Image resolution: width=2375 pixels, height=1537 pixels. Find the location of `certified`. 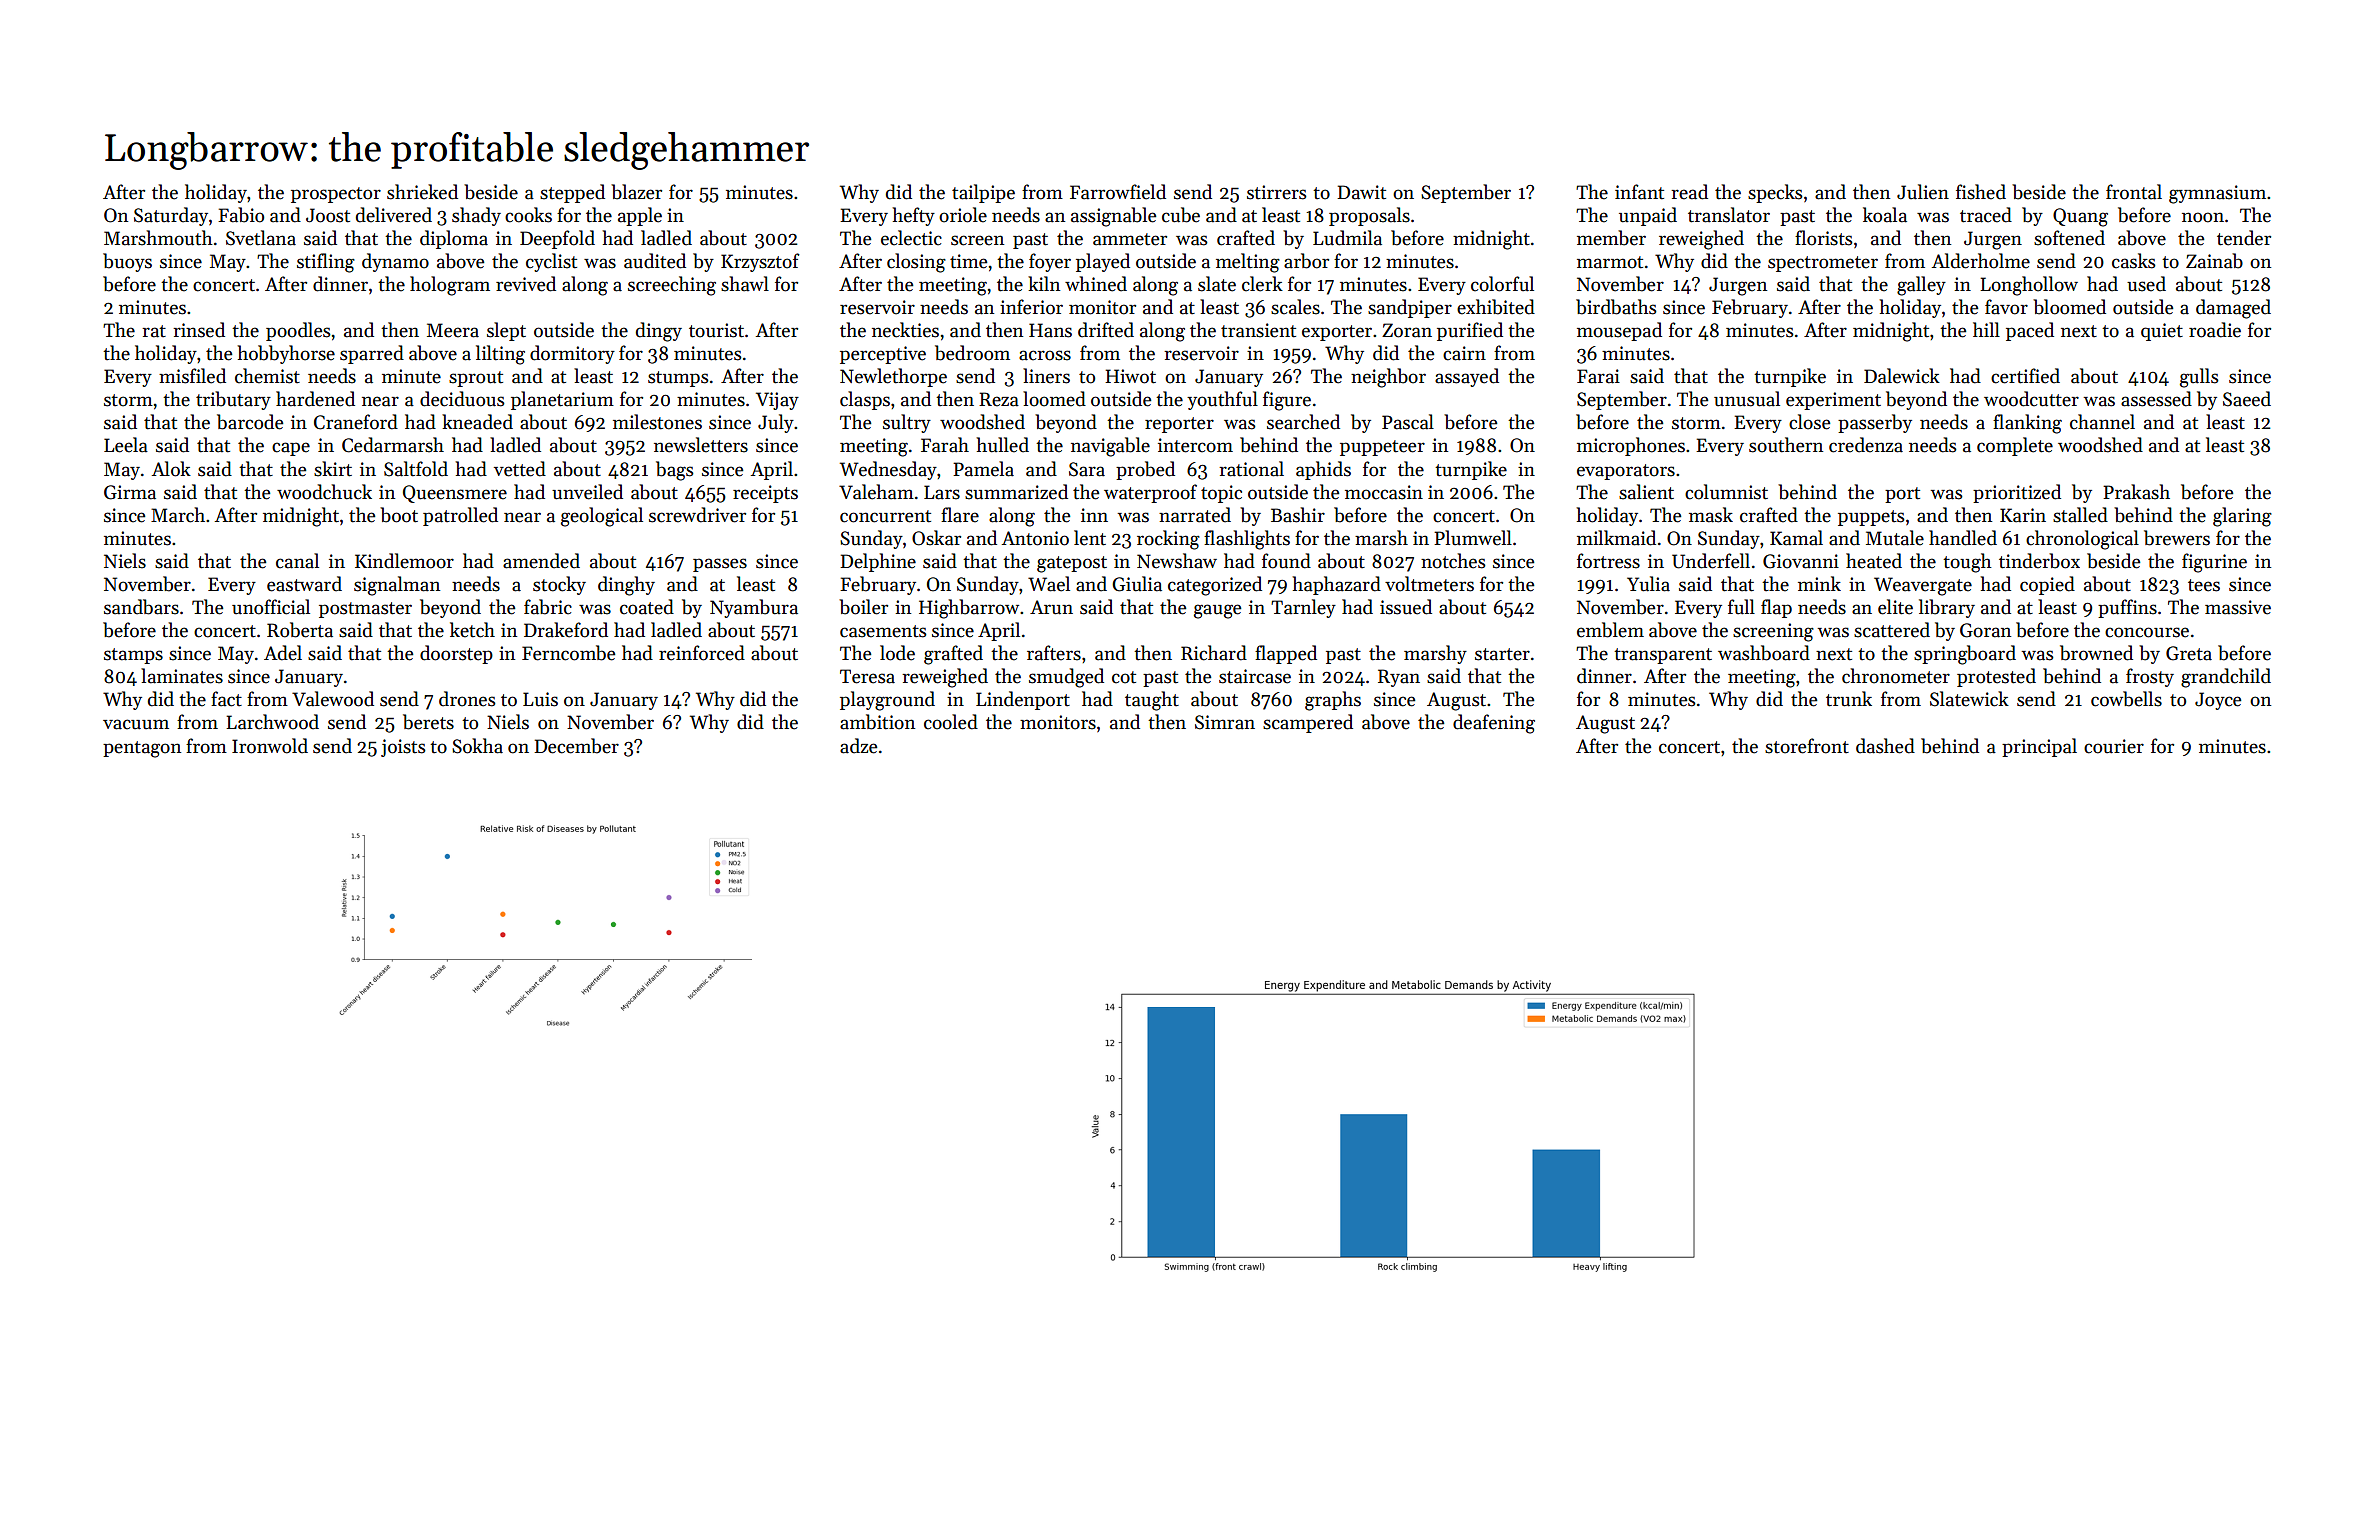

certified is located at coordinates (2025, 376).
